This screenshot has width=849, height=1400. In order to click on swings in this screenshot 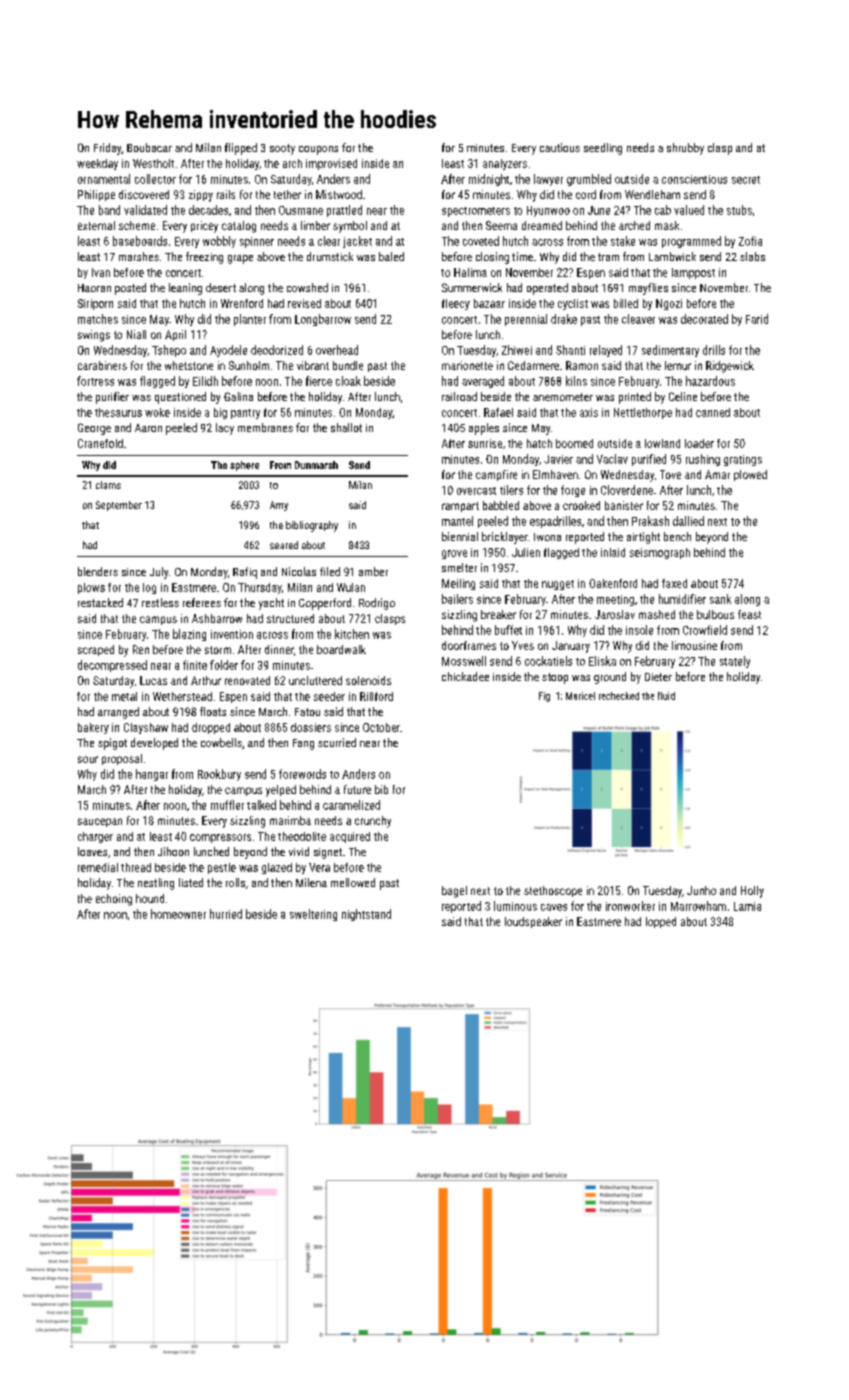, I will do `click(94, 336)`.
